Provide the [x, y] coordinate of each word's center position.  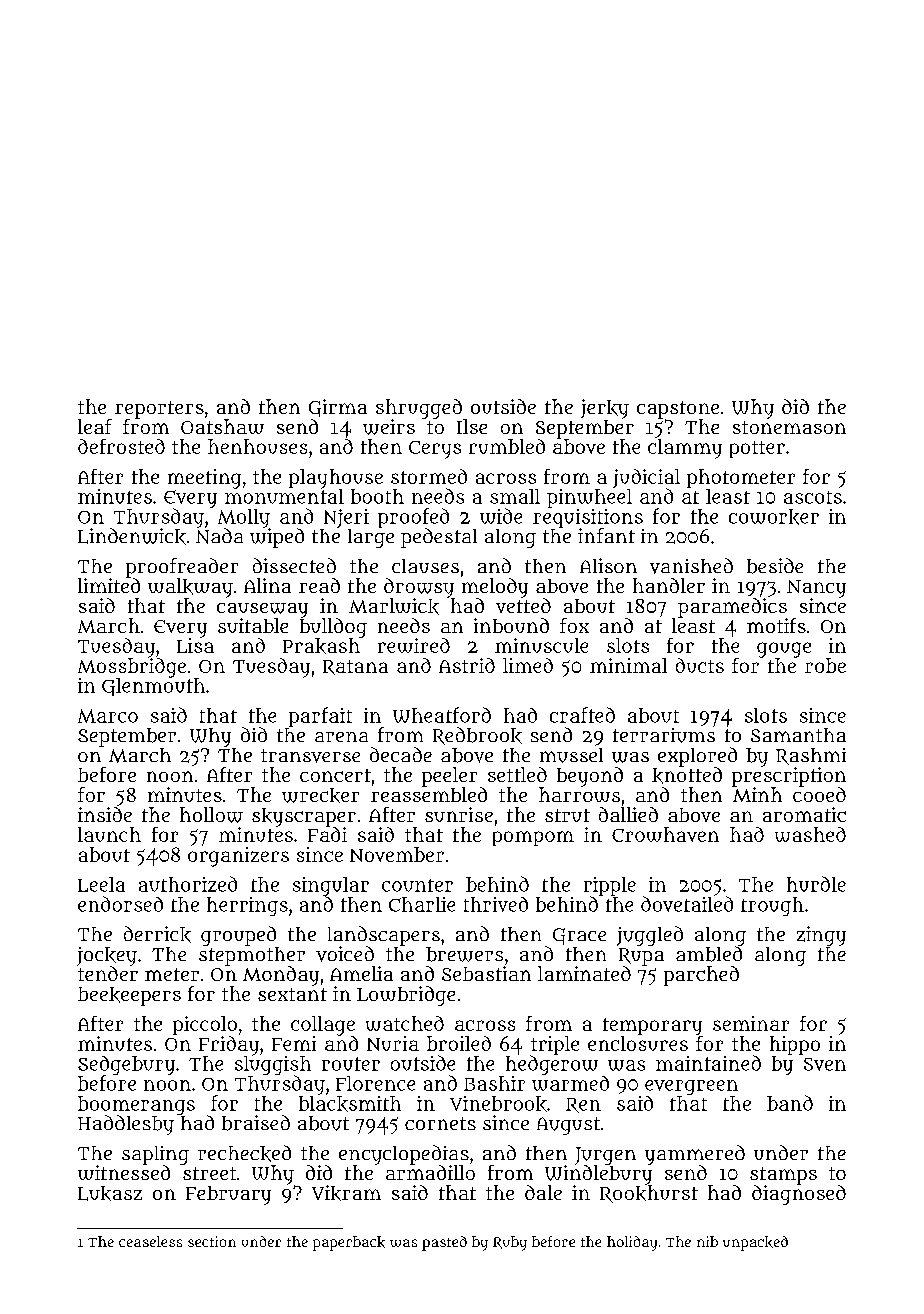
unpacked [755, 1243]
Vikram [346, 1193]
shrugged [419, 409]
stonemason [789, 427]
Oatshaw [222, 426]
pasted [444, 1243]
